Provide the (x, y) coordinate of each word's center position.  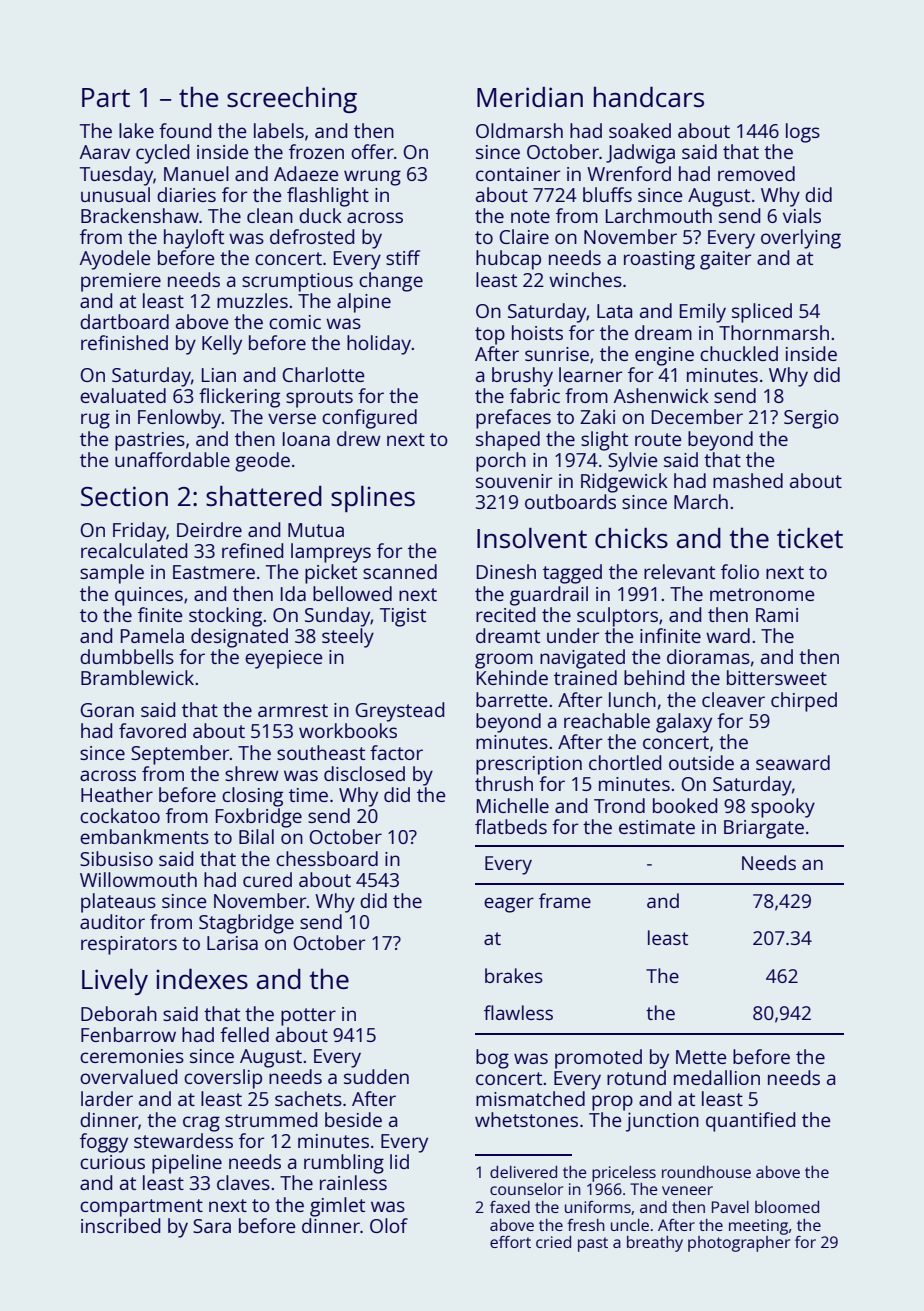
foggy (104, 1143)
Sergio (811, 419)
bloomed (787, 1207)
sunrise (557, 354)
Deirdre (209, 529)
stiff (403, 257)
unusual (115, 194)
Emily (703, 313)
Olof (389, 1225)
